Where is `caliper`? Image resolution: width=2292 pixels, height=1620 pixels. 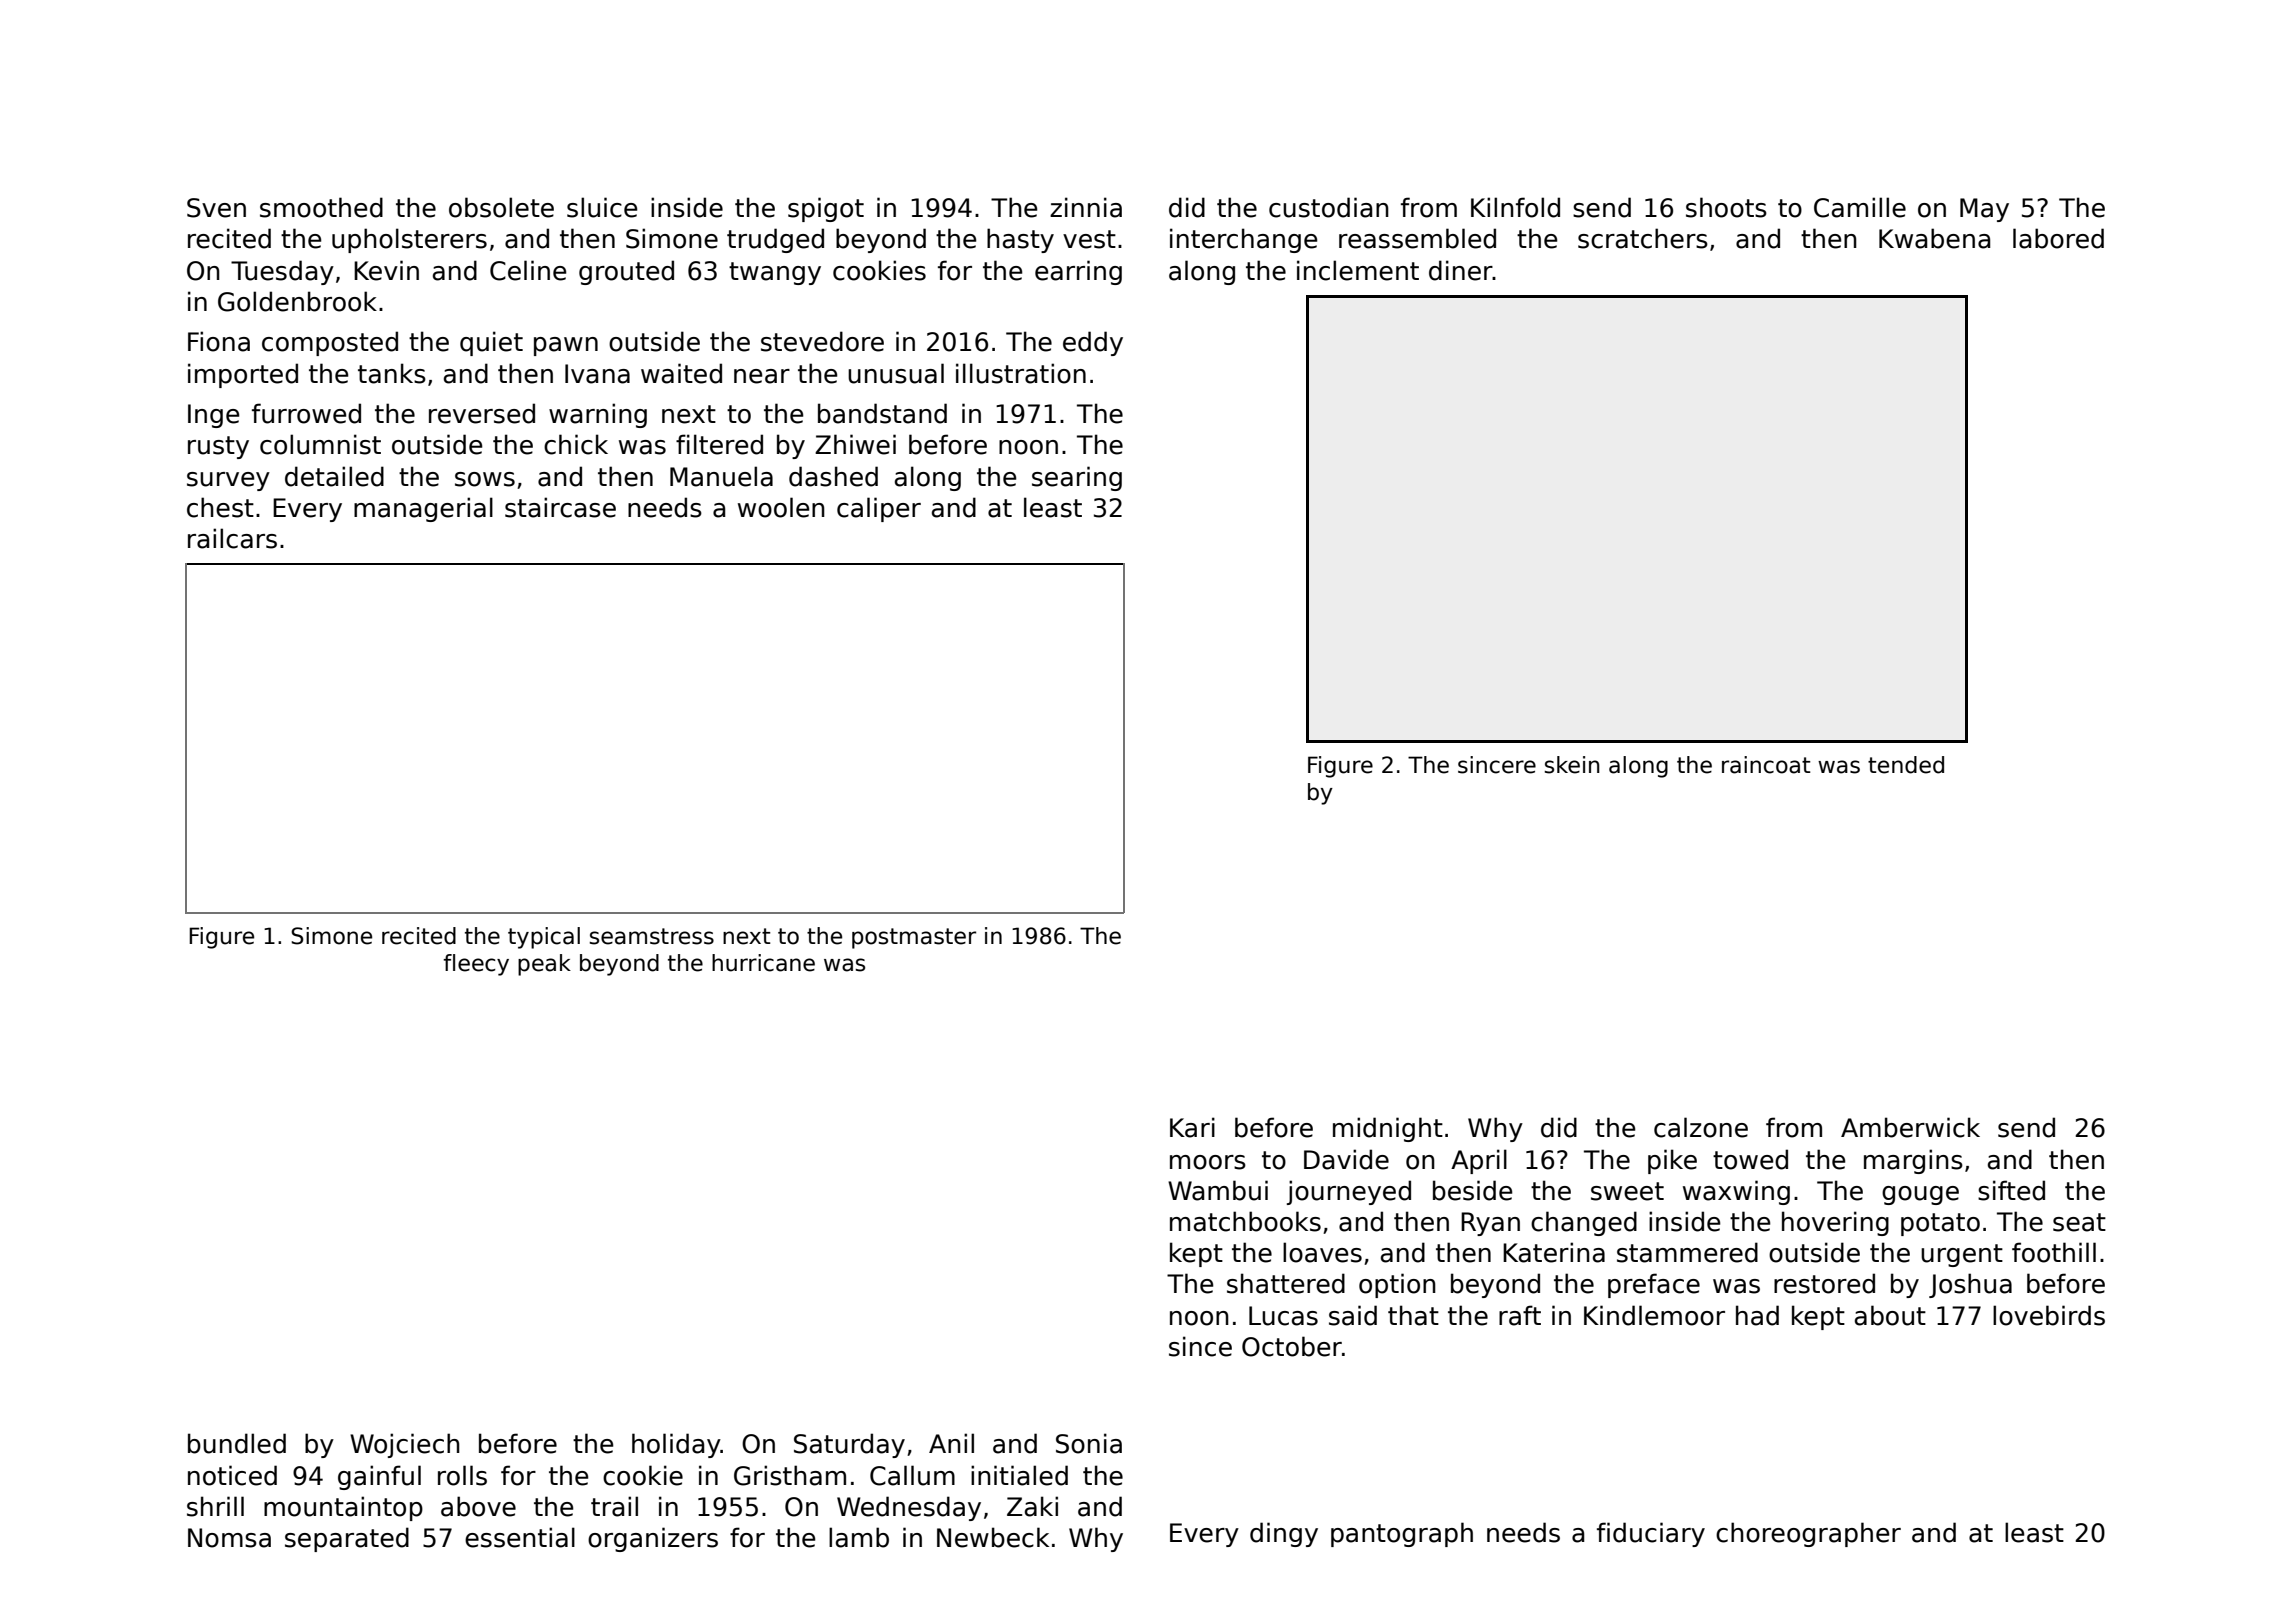 caliper is located at coordinates (879, 509).
